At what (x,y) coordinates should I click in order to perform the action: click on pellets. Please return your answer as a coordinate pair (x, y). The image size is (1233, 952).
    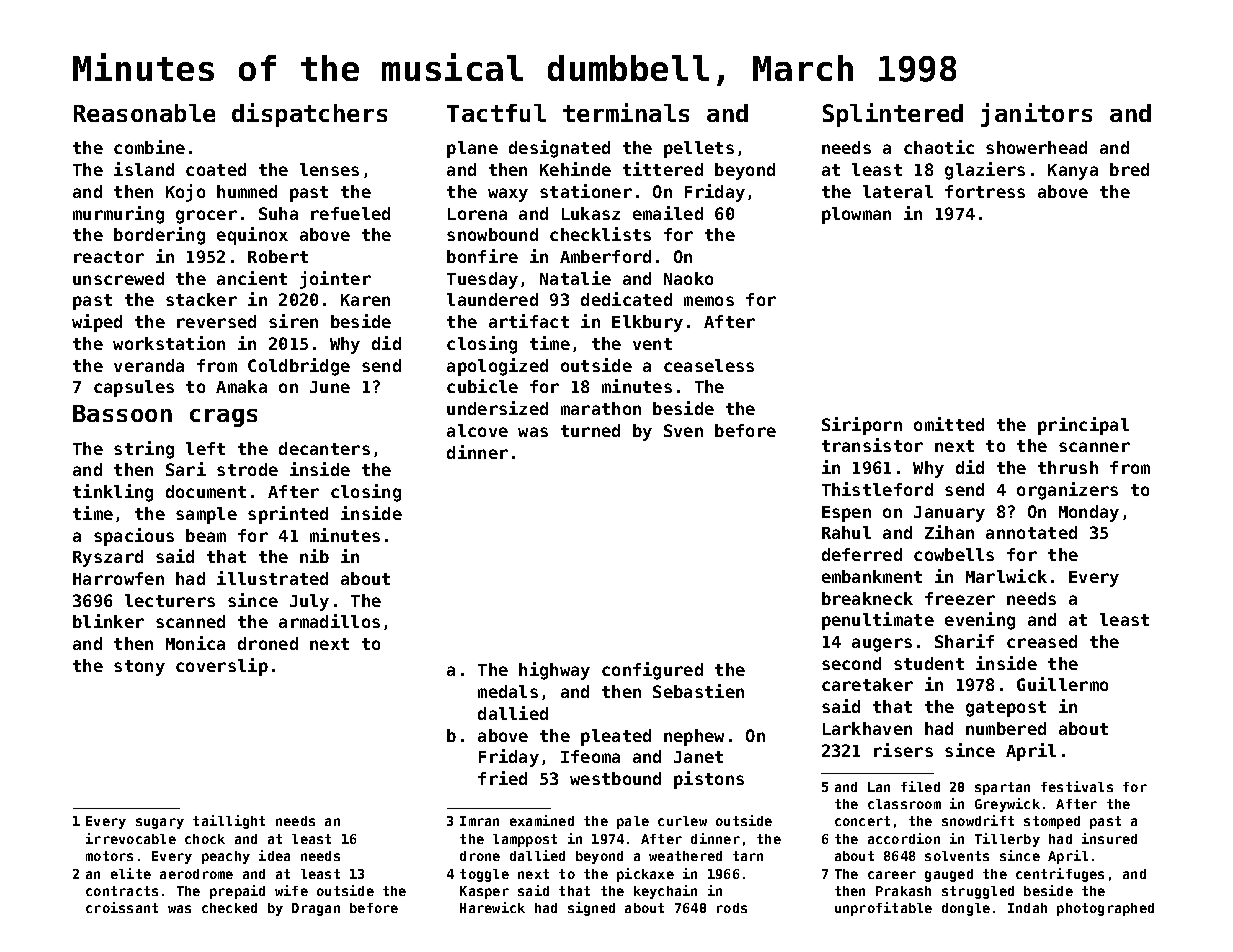
    Looking at the image, I should click on (699, 149).
